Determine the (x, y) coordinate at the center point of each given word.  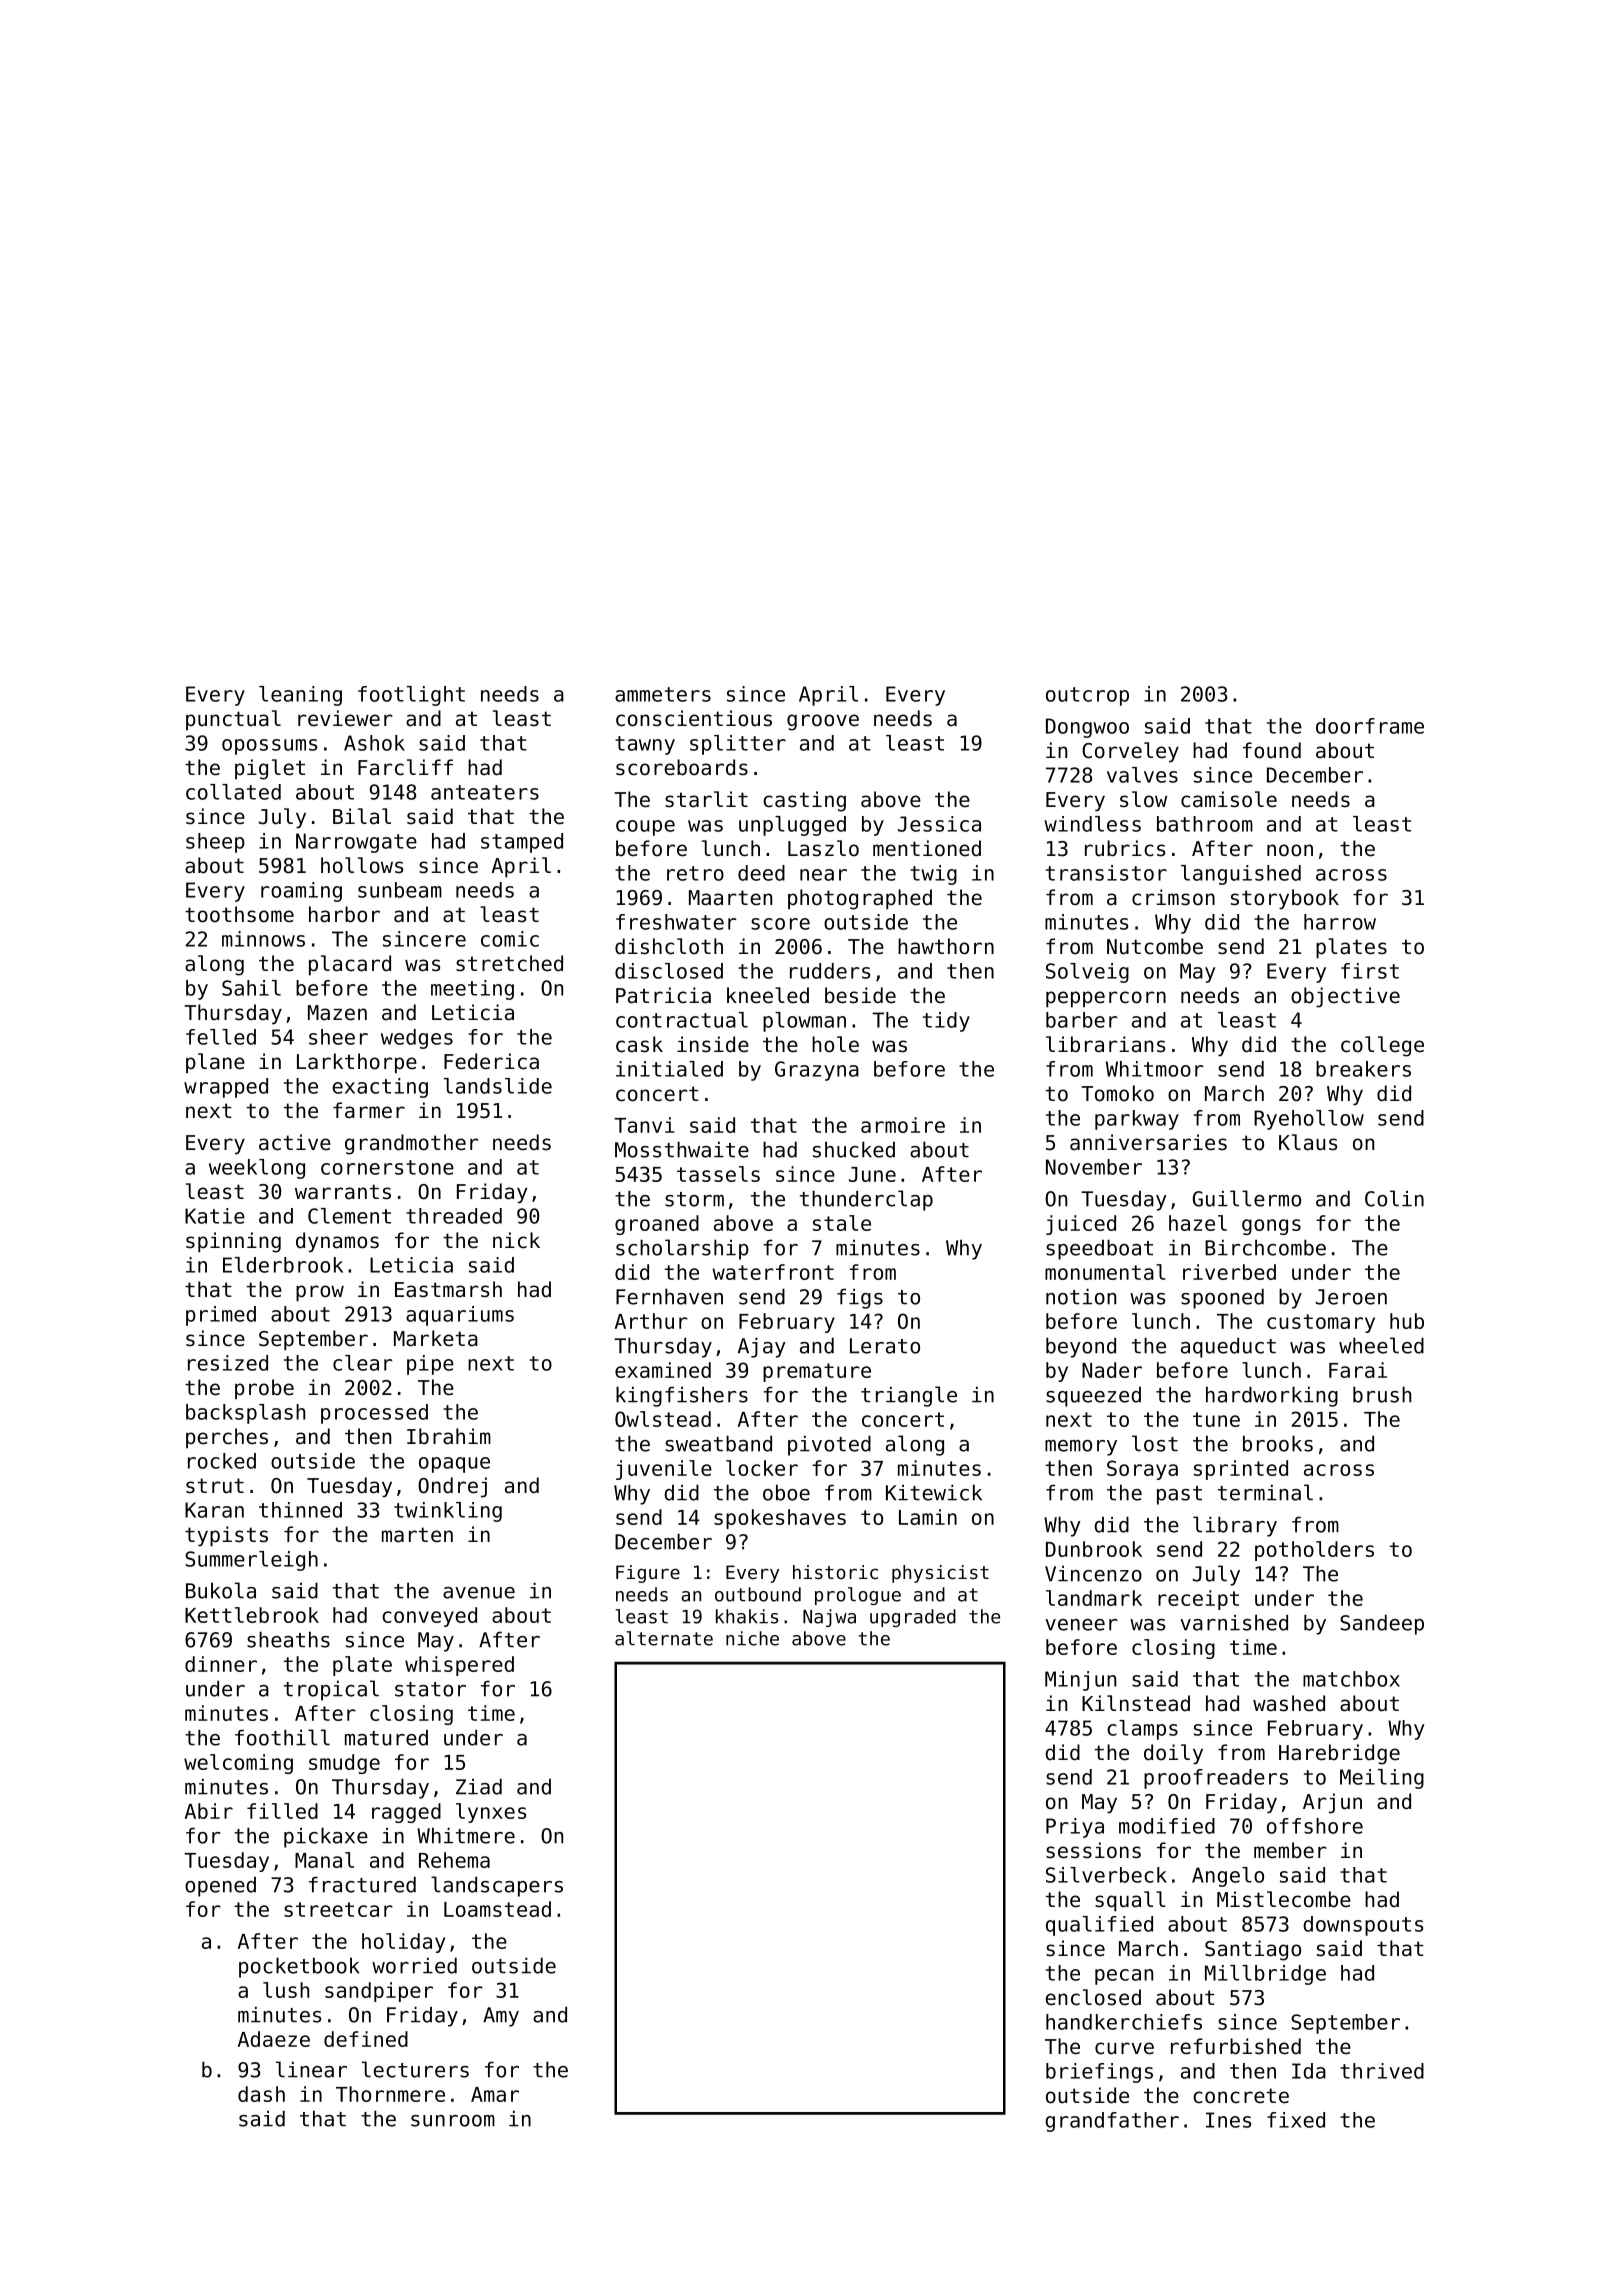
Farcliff (405, 767)
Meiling (1382, 1779)
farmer (369, 1110)
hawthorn (946, 946)
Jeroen (1351, 1297)
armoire (903, 1125)
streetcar (338, 1909)
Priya (1075, 1828)
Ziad (479, 1786)
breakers (1363, 1069)
